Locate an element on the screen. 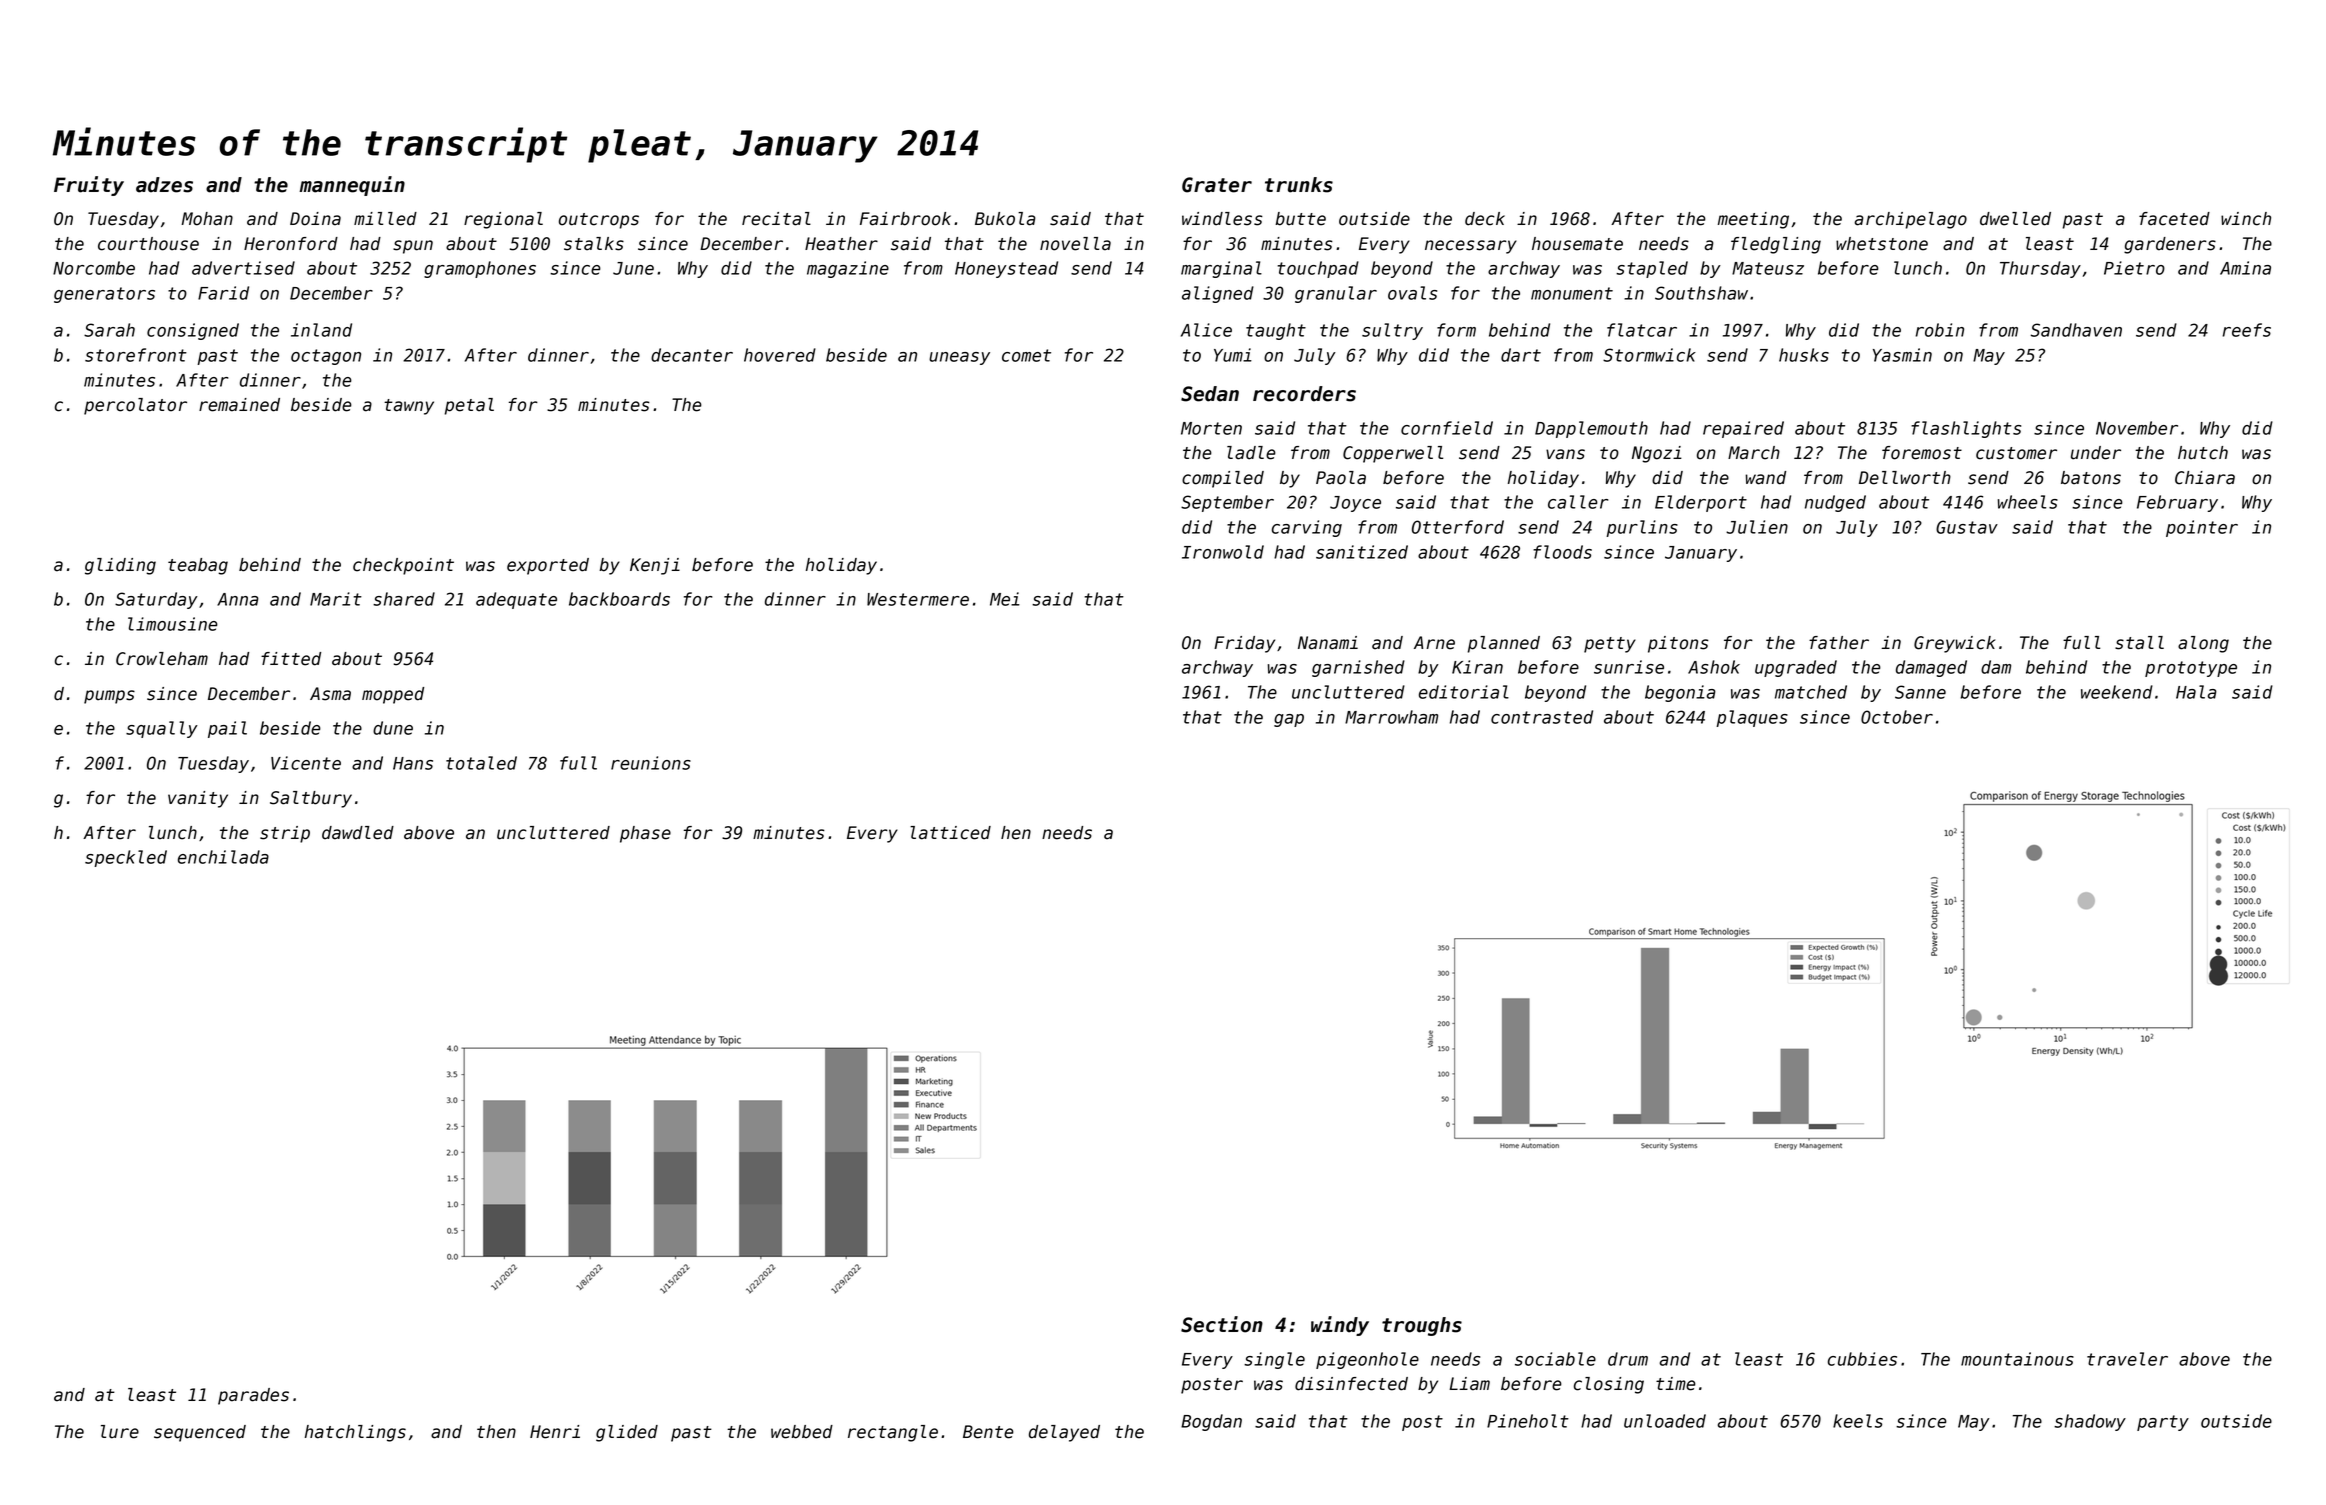 The image size is (2326, 1505). parades is located at coordinates (253, 1396).
